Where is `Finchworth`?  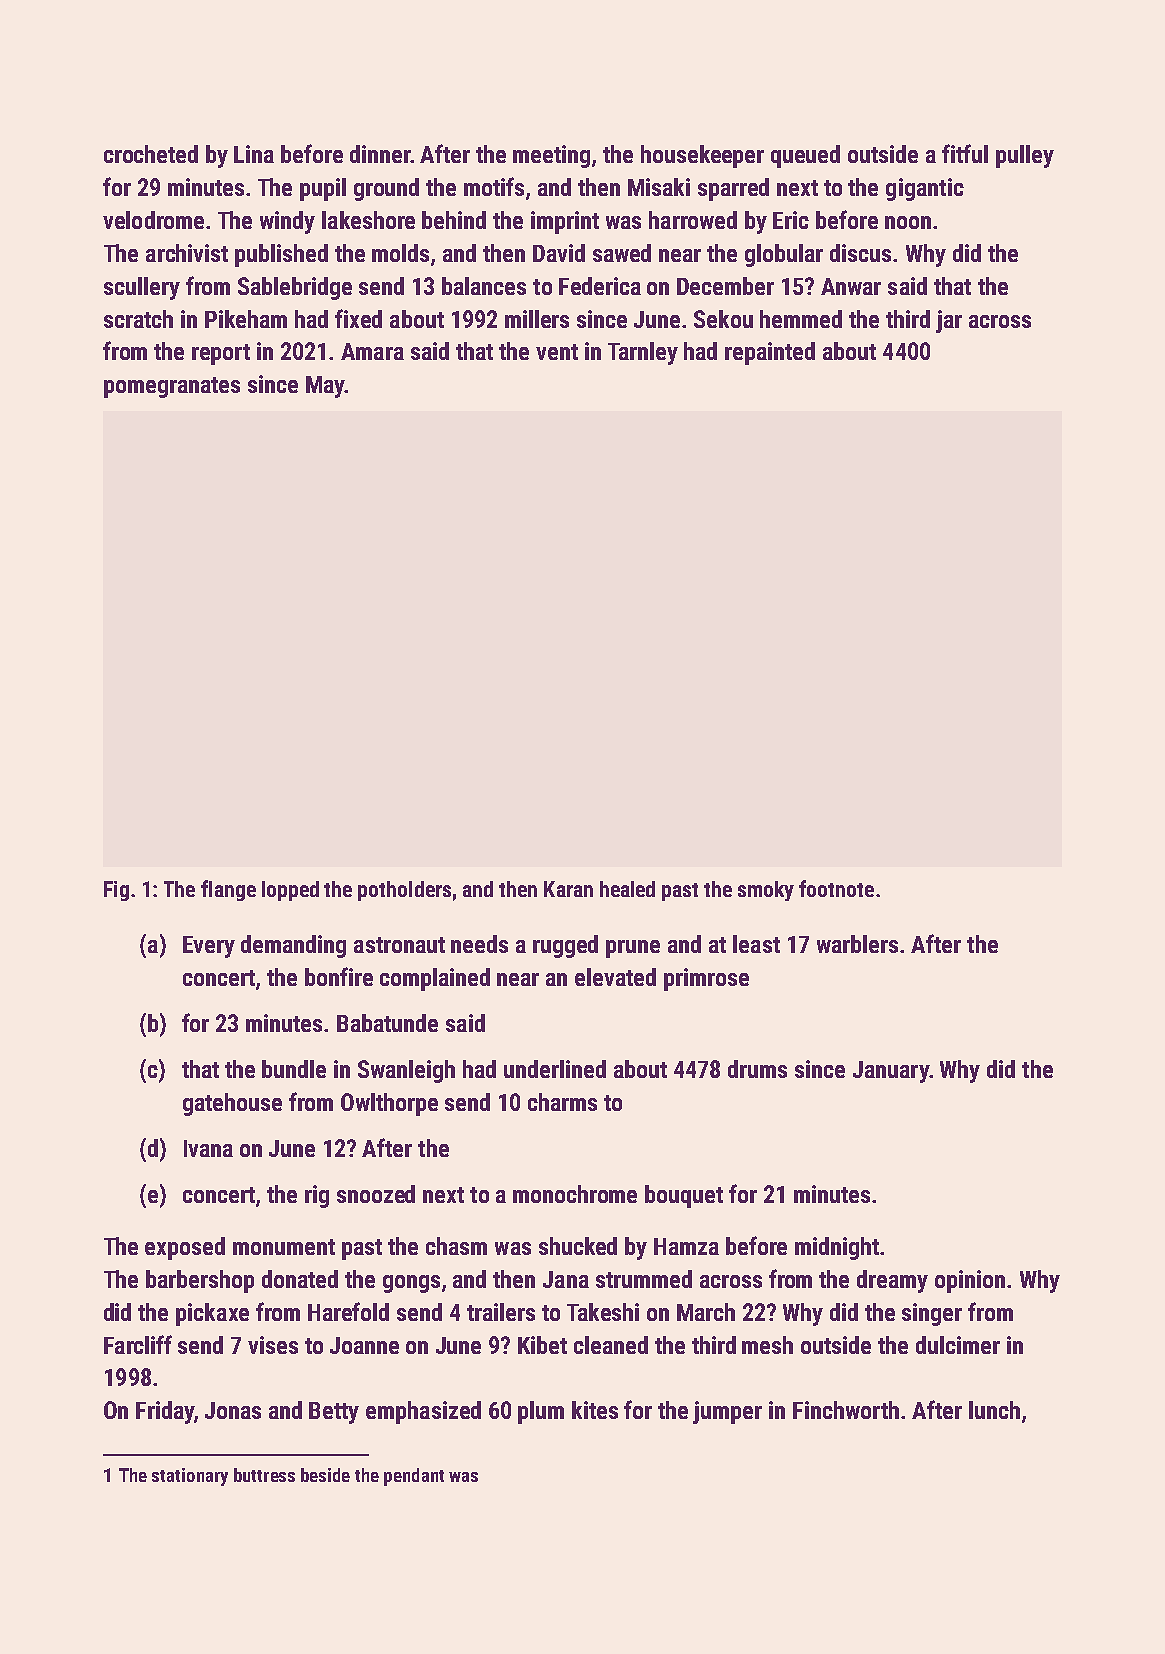
Finchworth is located at coordinates (846, 1410).
